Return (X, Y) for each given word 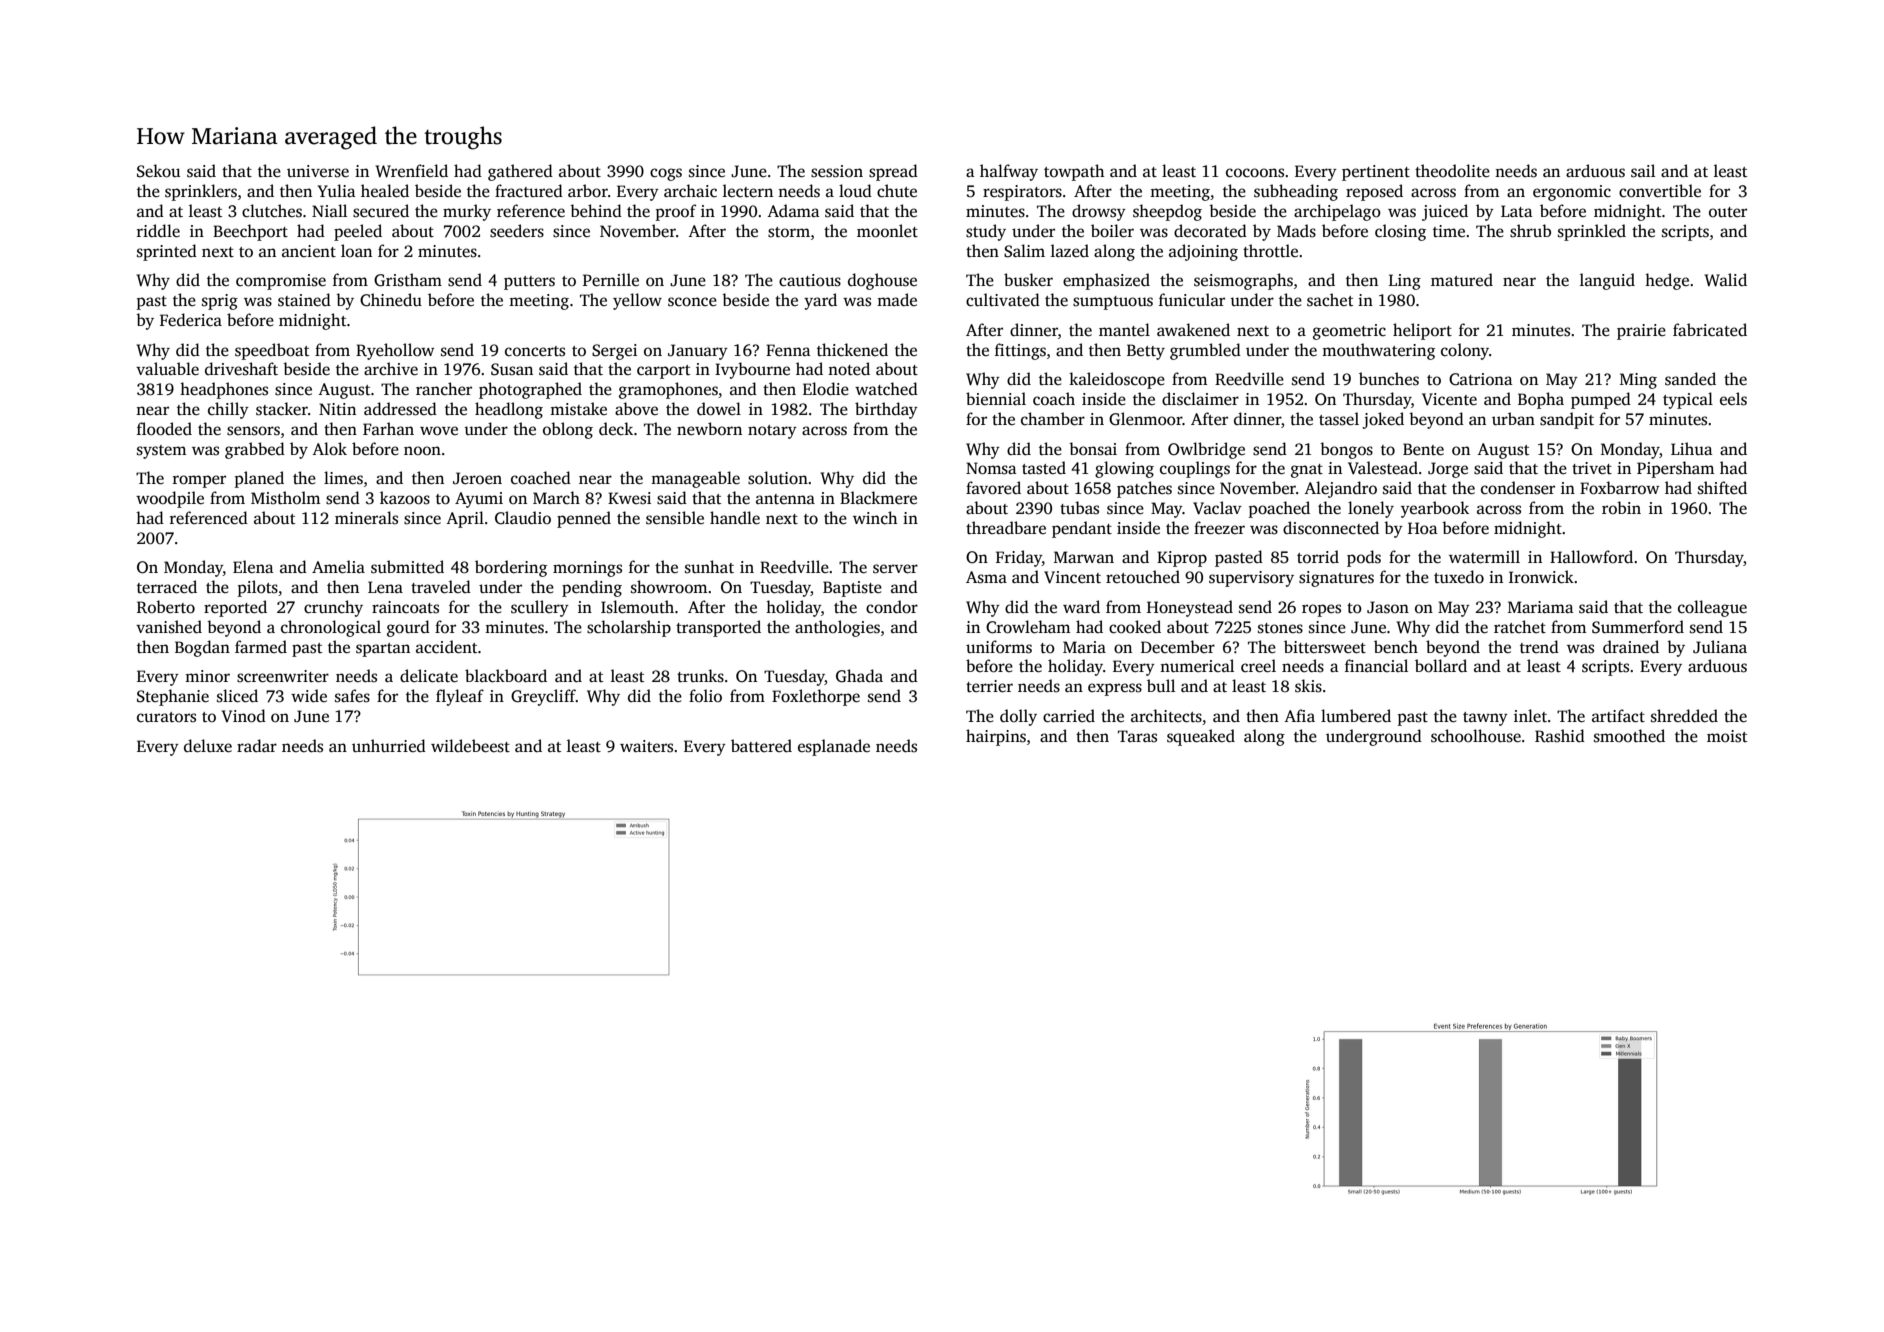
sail (1643, 171)
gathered (520, 172)
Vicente (1449, 399)
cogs (666, 174)
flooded (164, 429)
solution (778, 478)
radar (257, 745)
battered (761, 746)
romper (199, 481)
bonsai (1093, 449)
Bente (1423, 449)
